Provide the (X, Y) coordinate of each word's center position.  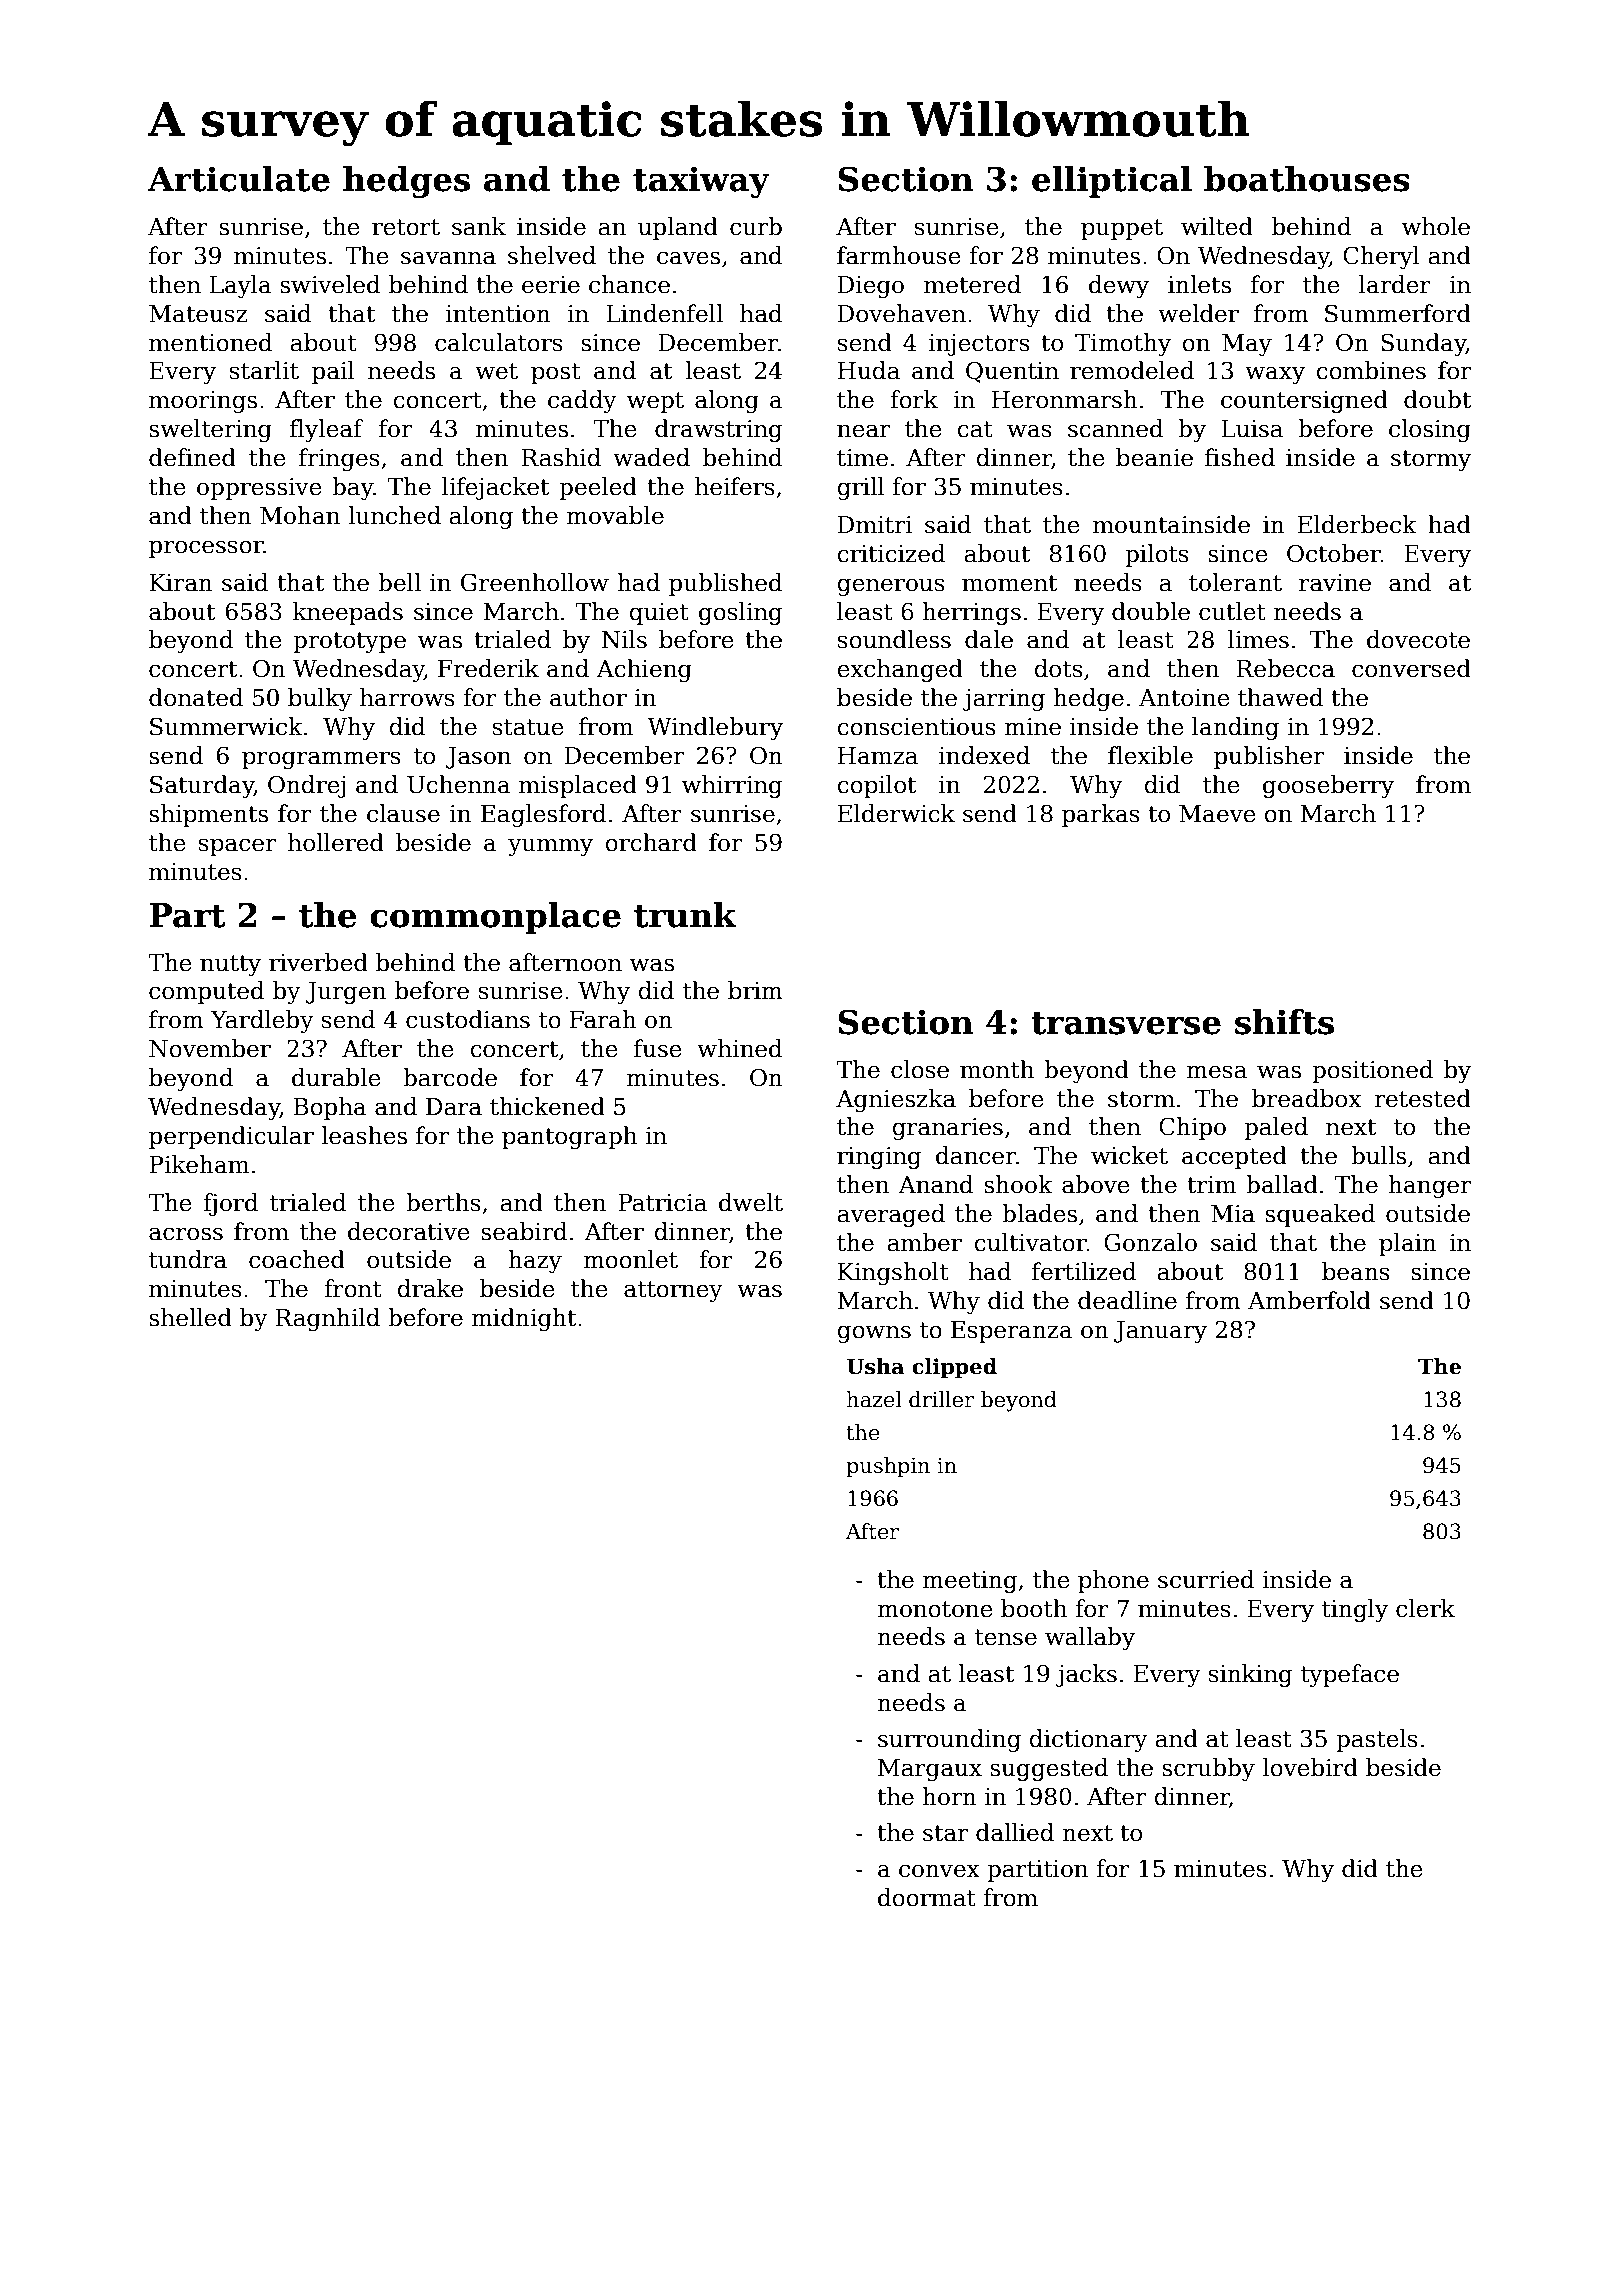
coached (297, 1259)
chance (629, 284)
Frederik (488, 668)
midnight (523, 1319)
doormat (927, 1897)
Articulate (239, 179)
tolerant (1235, 582)
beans (1356, 1271)
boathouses (1307, 179)
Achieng (644, 670)
